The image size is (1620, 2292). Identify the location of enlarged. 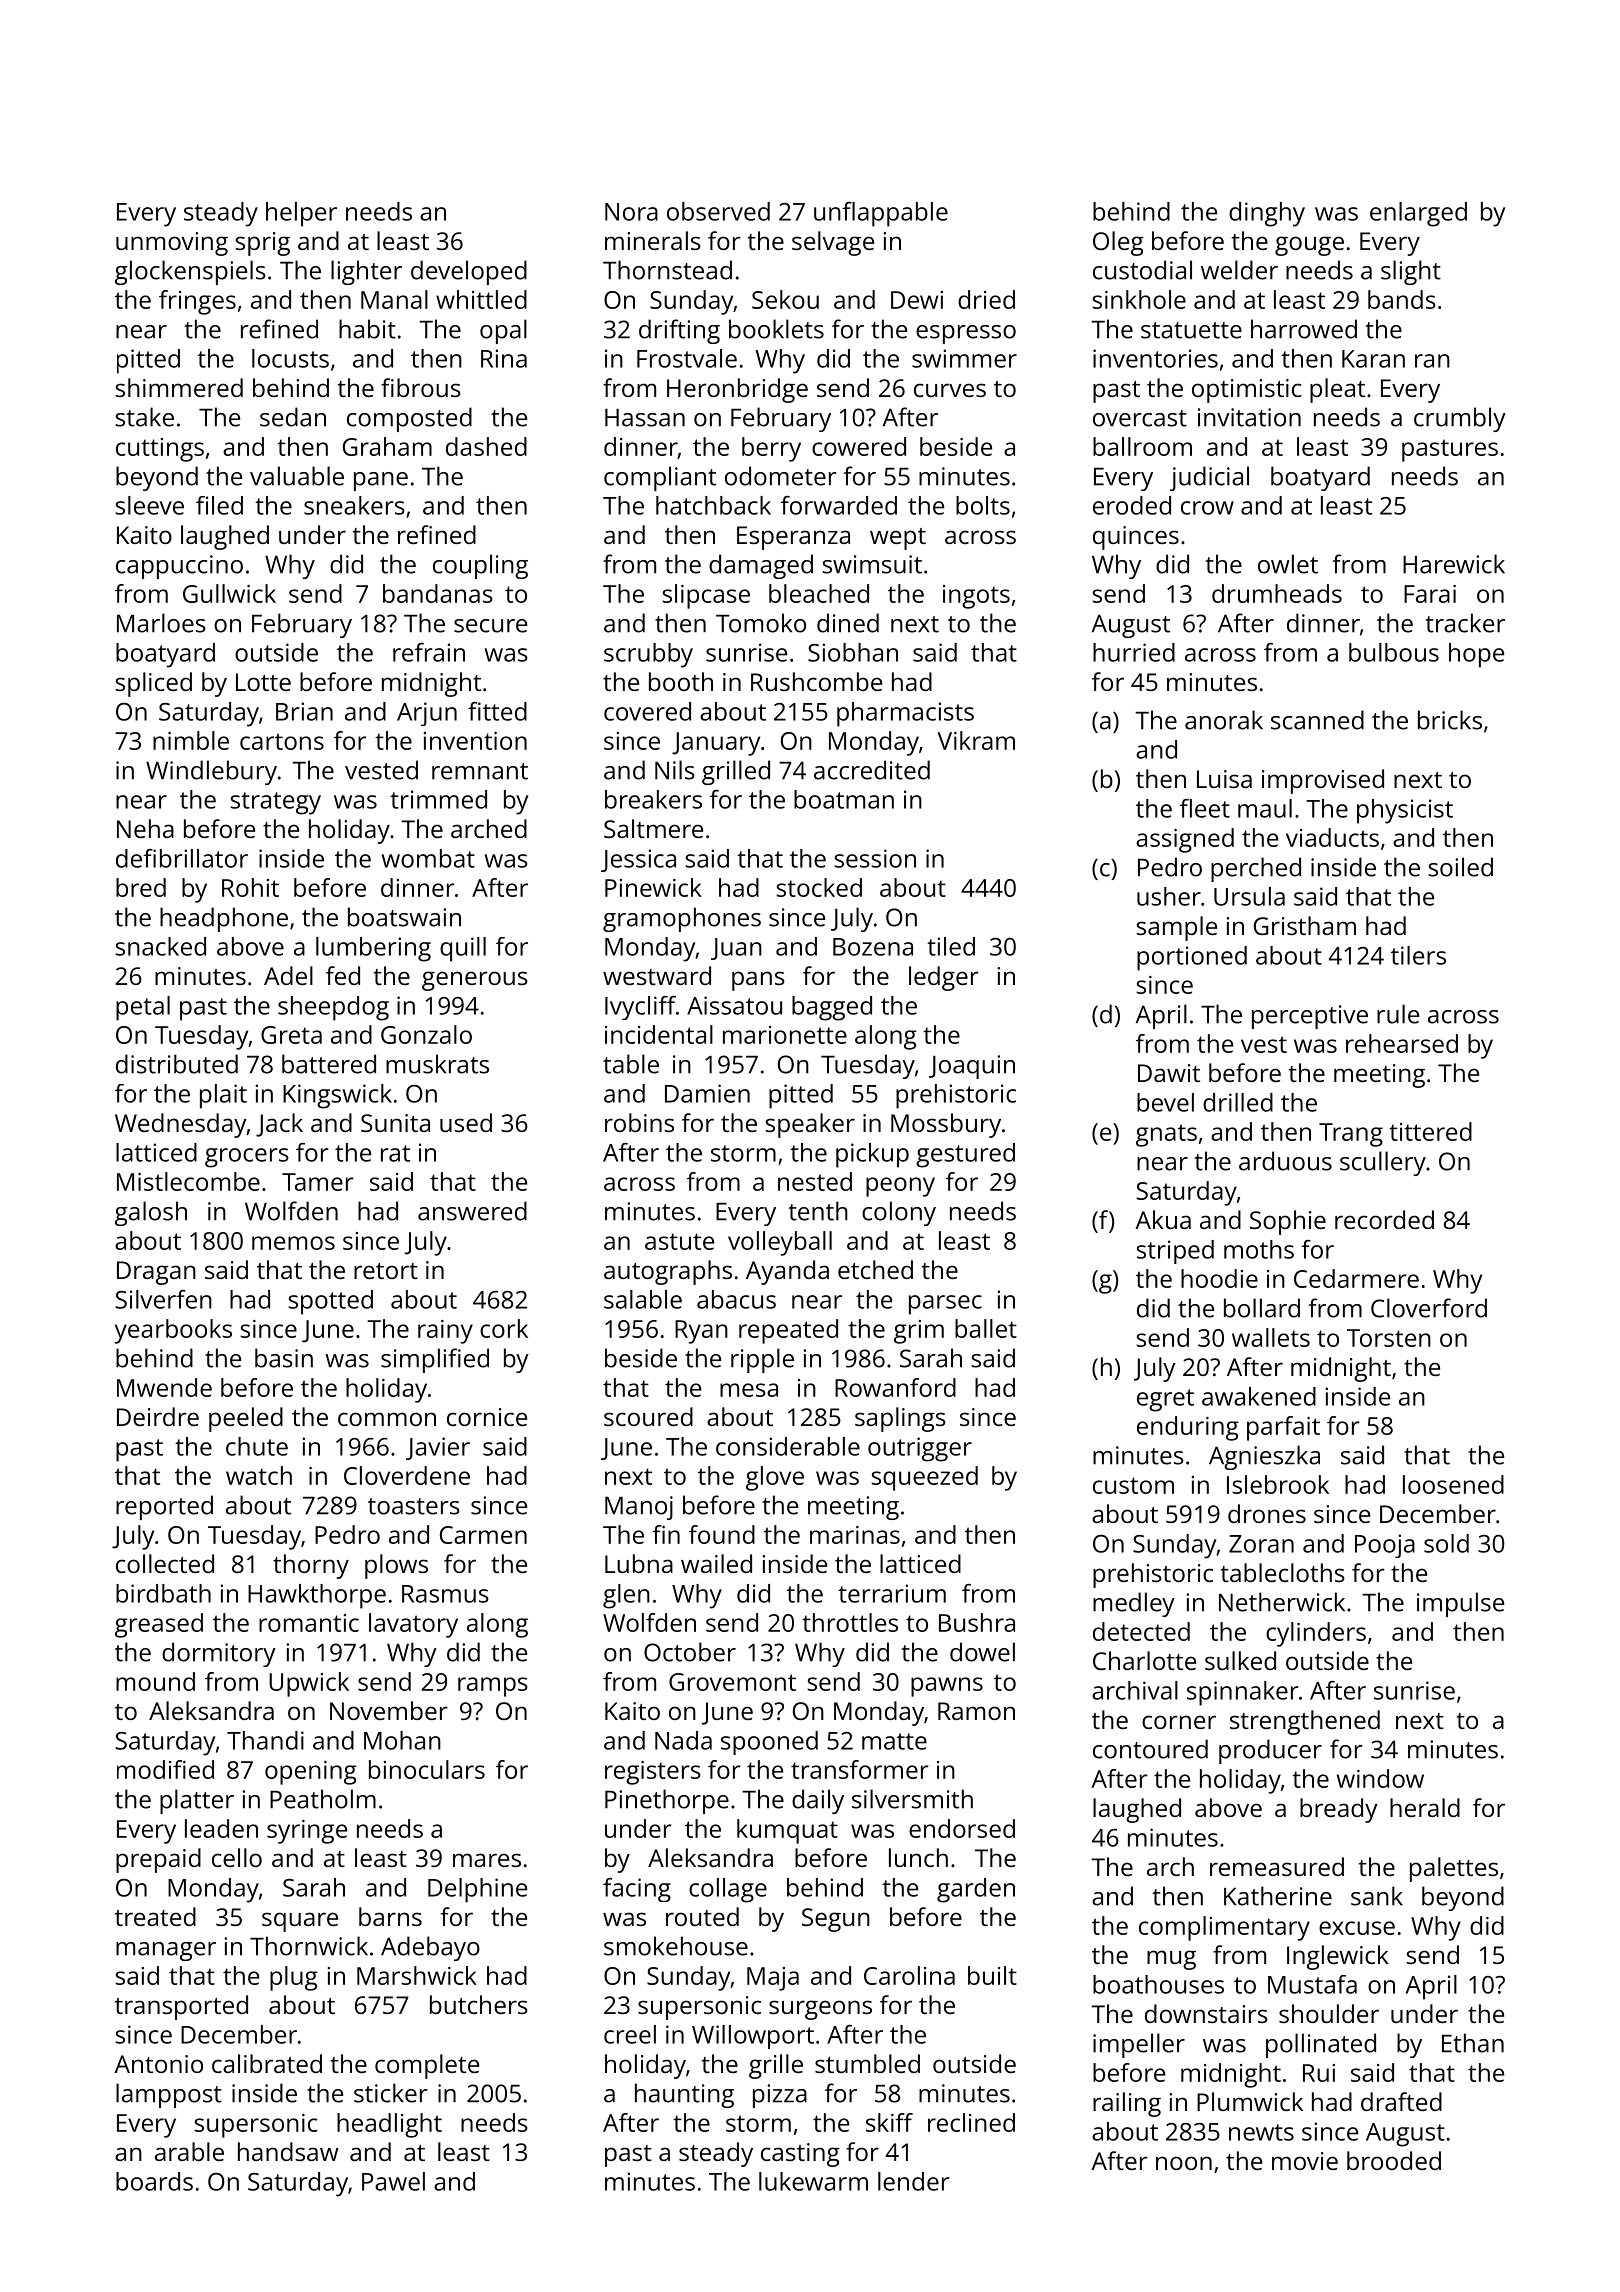
(1418, 214).
